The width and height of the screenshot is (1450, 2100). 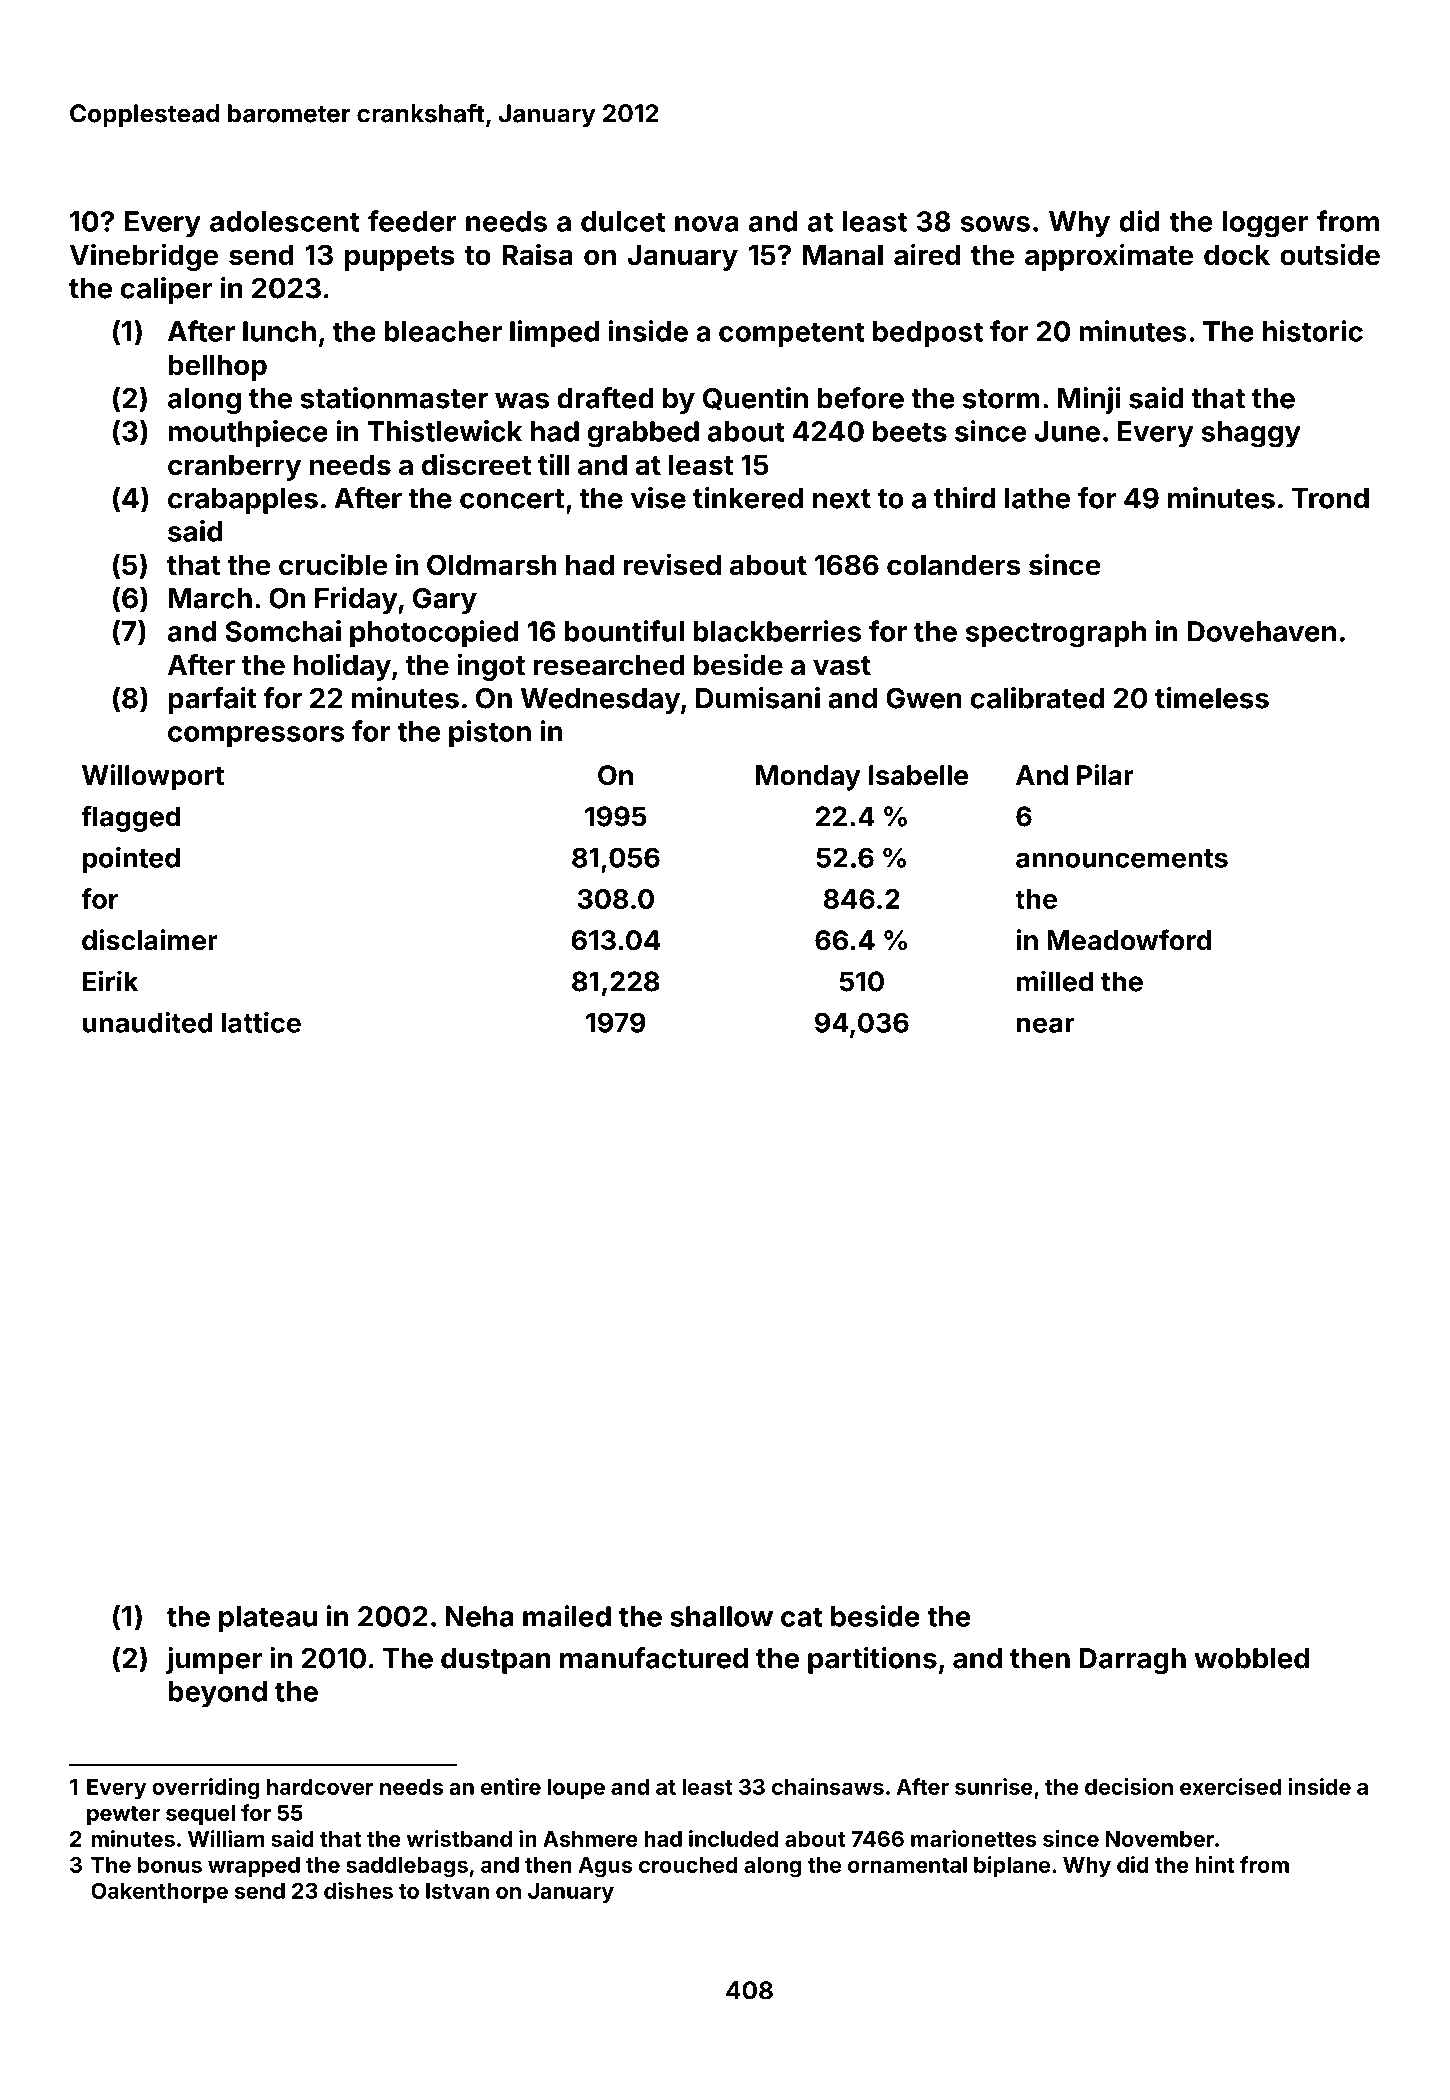 What do you see at coordinates (1265, 224) in the screenshot?
I see `logger` at bounding box center [1265, 224].
